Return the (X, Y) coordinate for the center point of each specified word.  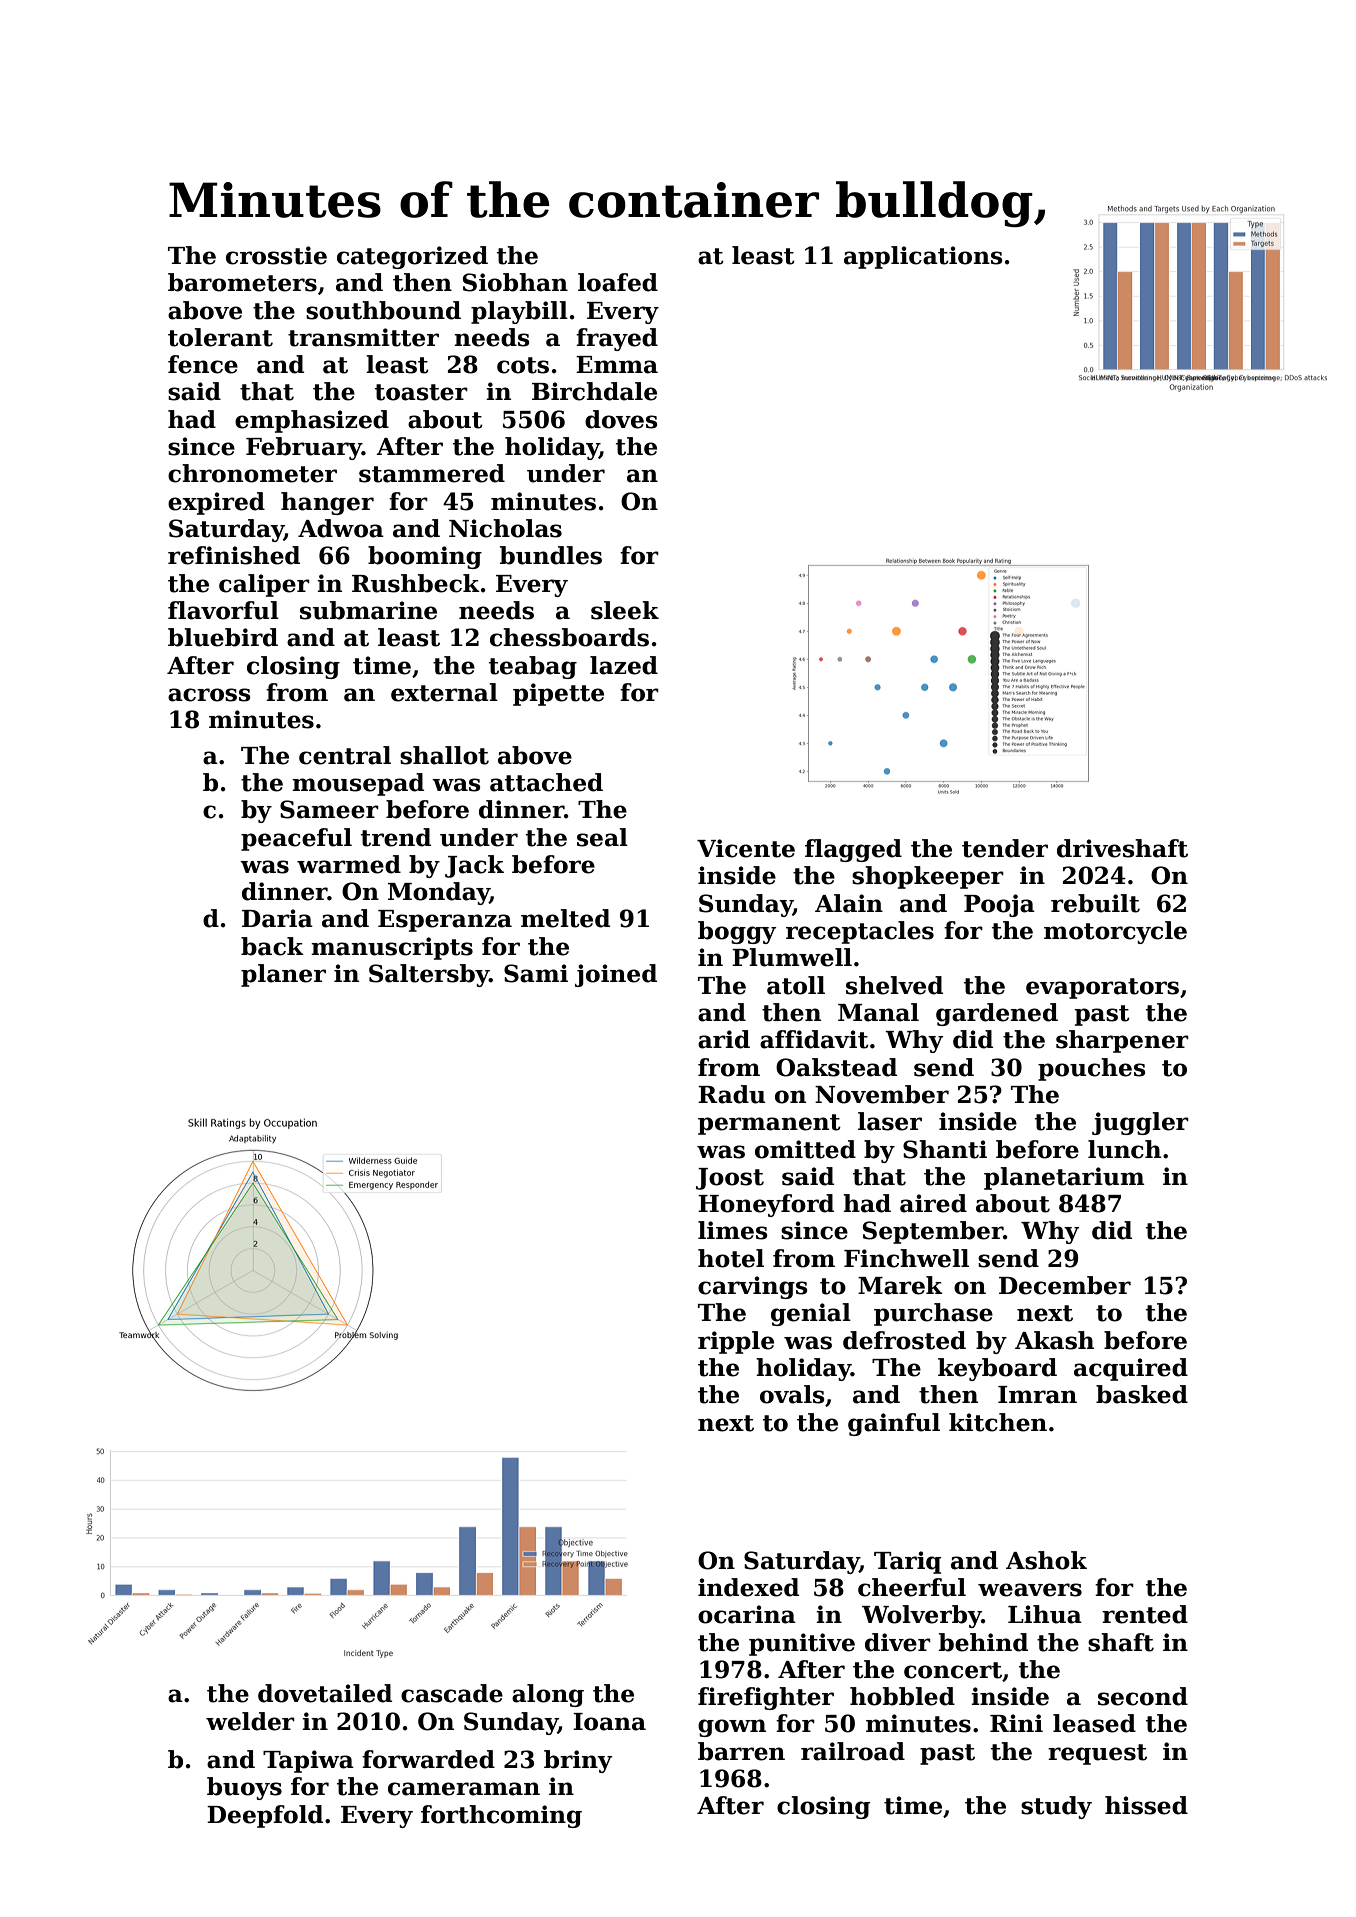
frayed (617, 339)
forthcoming (501, 1816)
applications (923, 257)
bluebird (223, 637)
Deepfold (265, 1816)
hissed (1146, 1805)
